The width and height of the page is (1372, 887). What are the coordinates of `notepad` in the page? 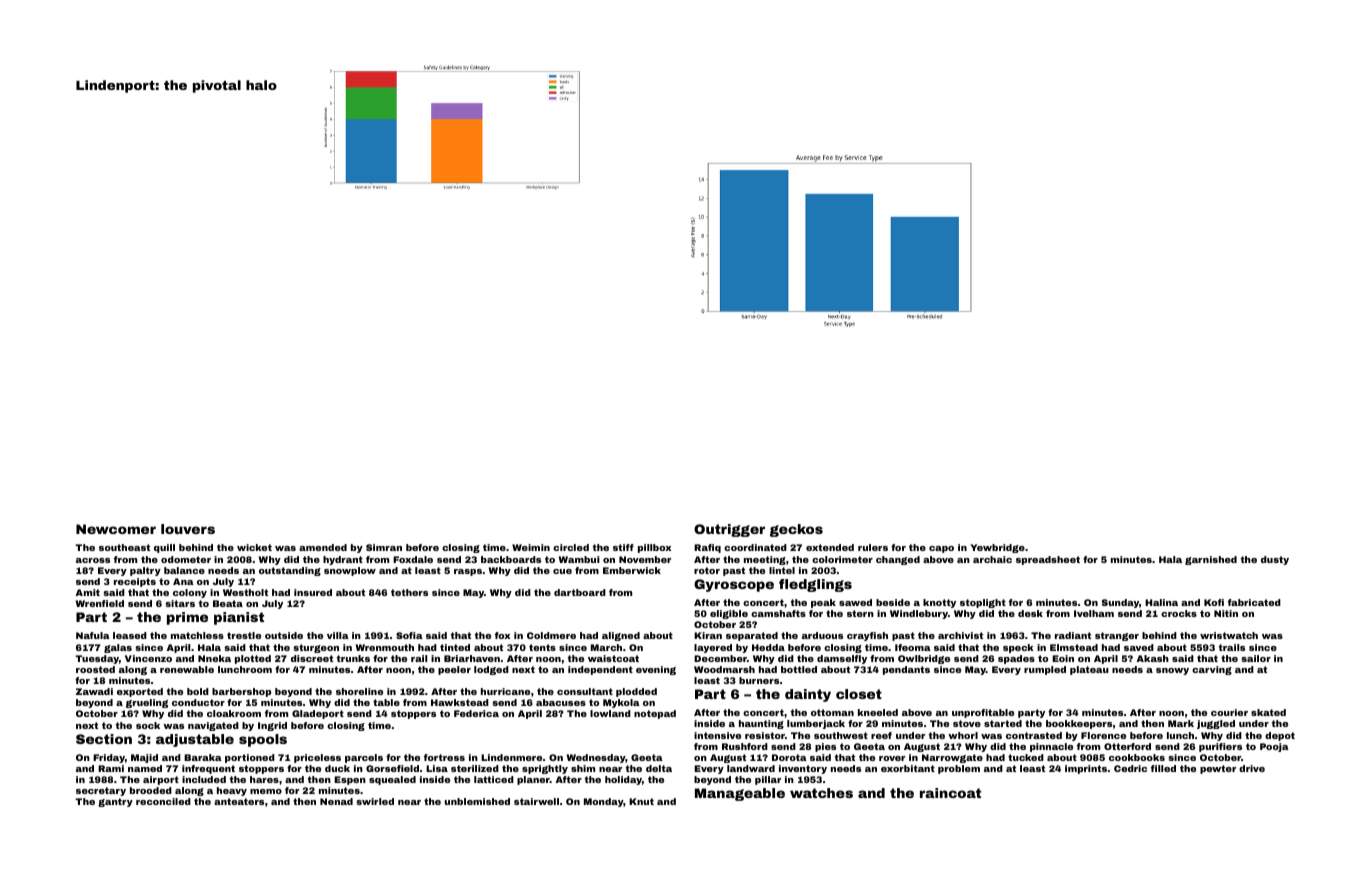 It's located at (655, 714).
